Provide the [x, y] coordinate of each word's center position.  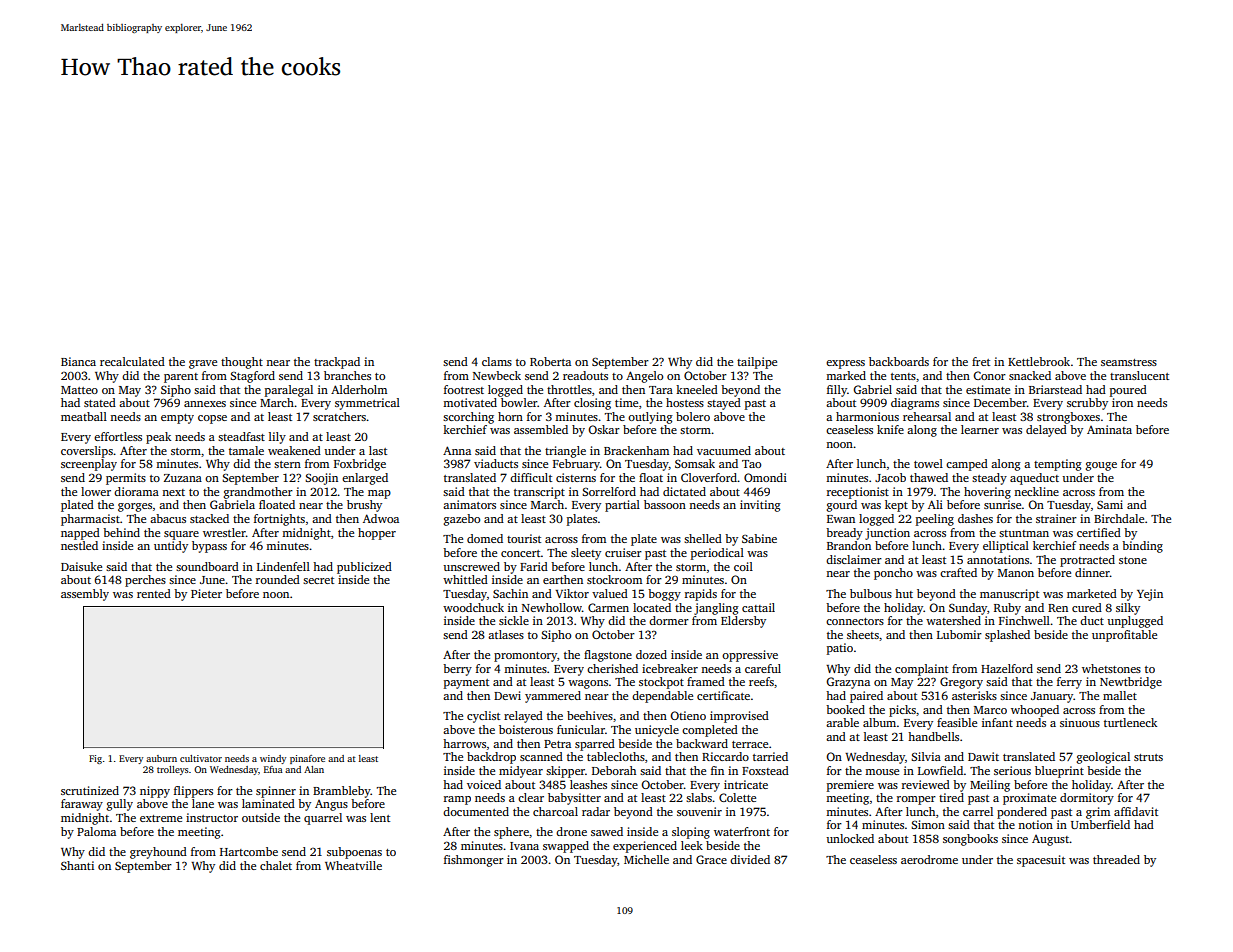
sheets [863, 634]
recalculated [132, 361]
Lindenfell [283, 566]
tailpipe [757, 363]
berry [457, 670]
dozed [651, 654]
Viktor [572, 593]
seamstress [1129, 362]
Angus [331, 805]
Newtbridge [1131, 683]
